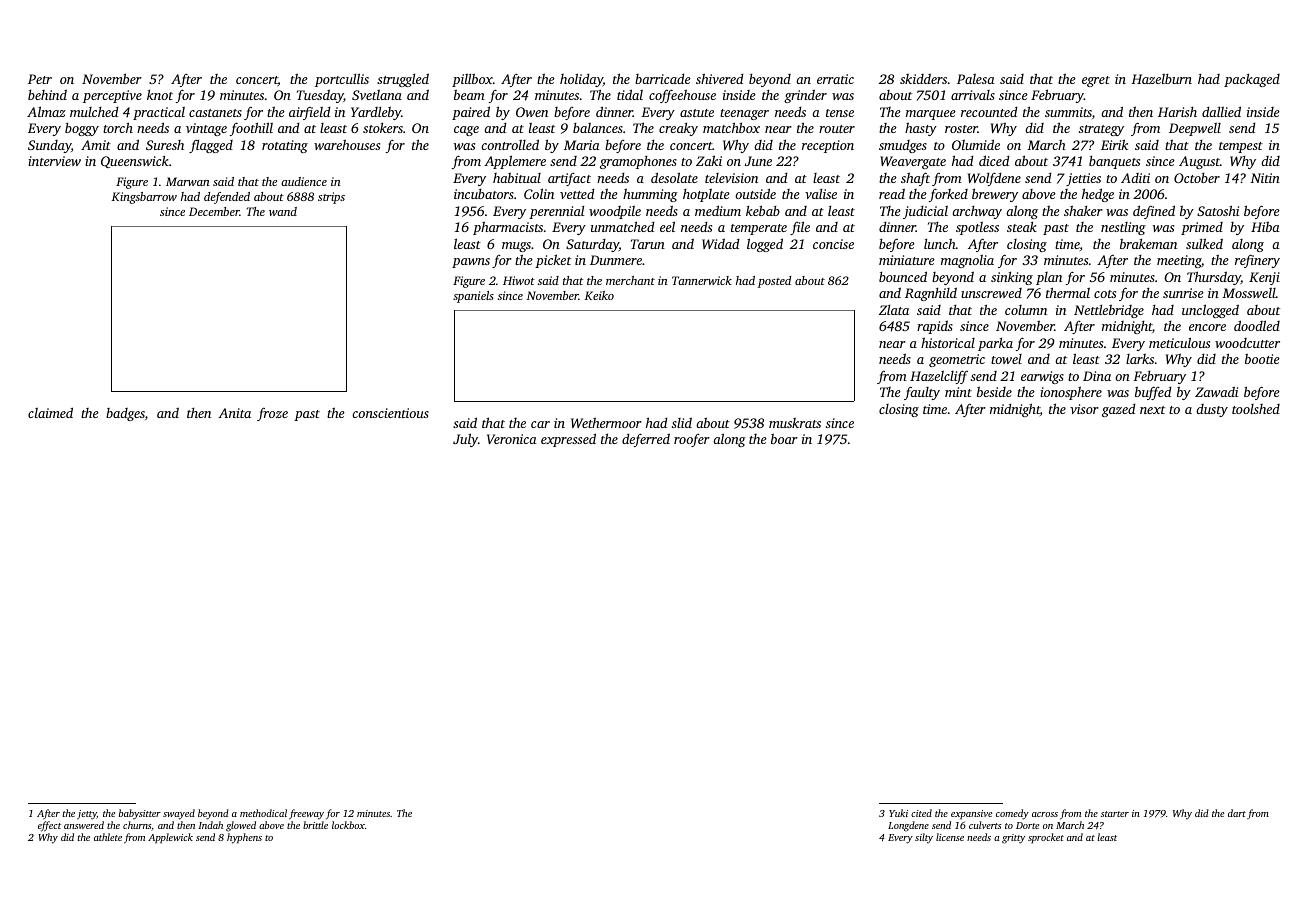  Describe the element at coordinates (465, 440) in the screenshot. I see `July` at that location.
